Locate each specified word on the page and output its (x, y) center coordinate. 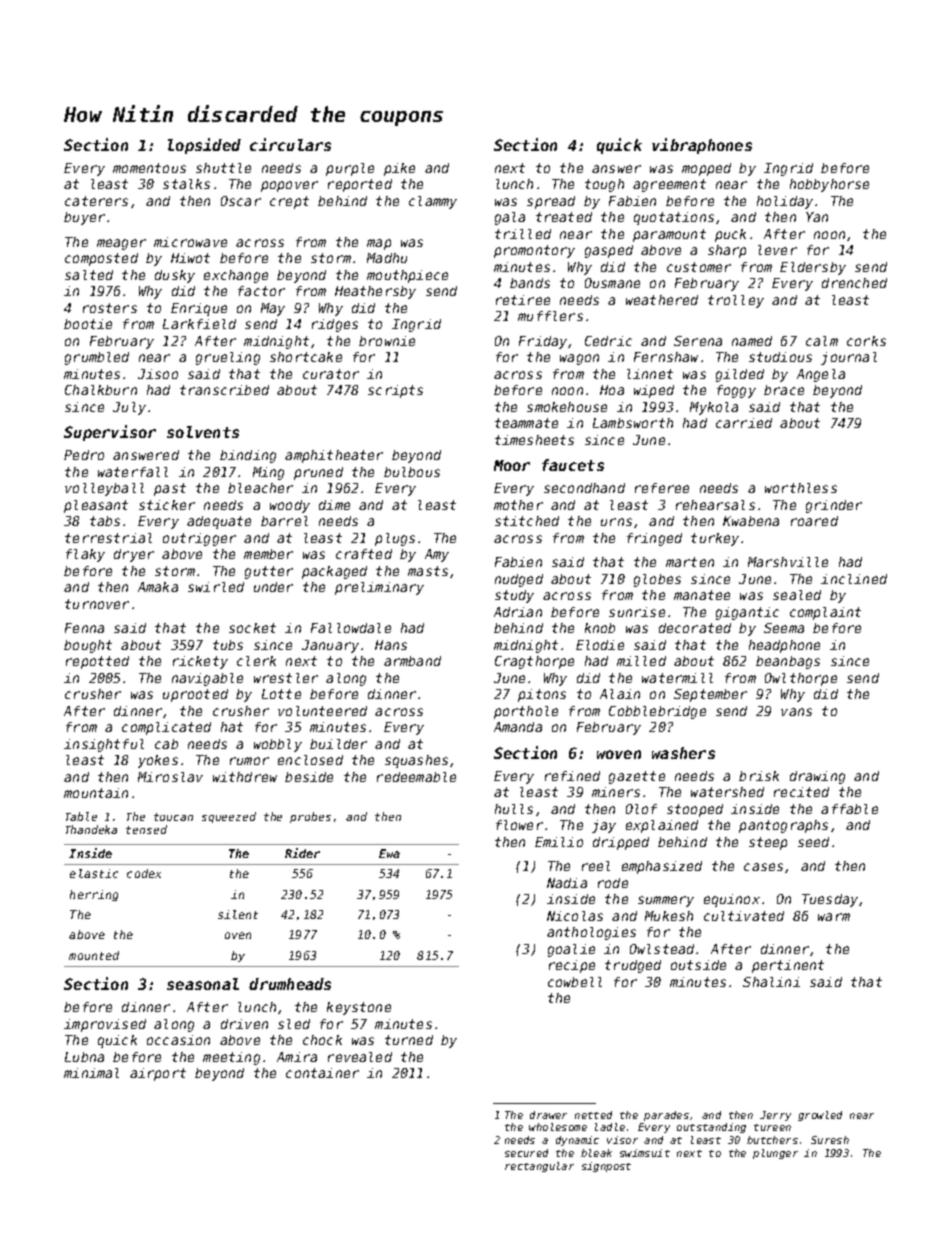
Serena (698, 341)
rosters (110, 308)
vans (796, 712)
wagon (579, 359)
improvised (105, 1025)
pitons (542, 695)
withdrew (245, 777)
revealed (360, 1057)
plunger (775, 1154)
